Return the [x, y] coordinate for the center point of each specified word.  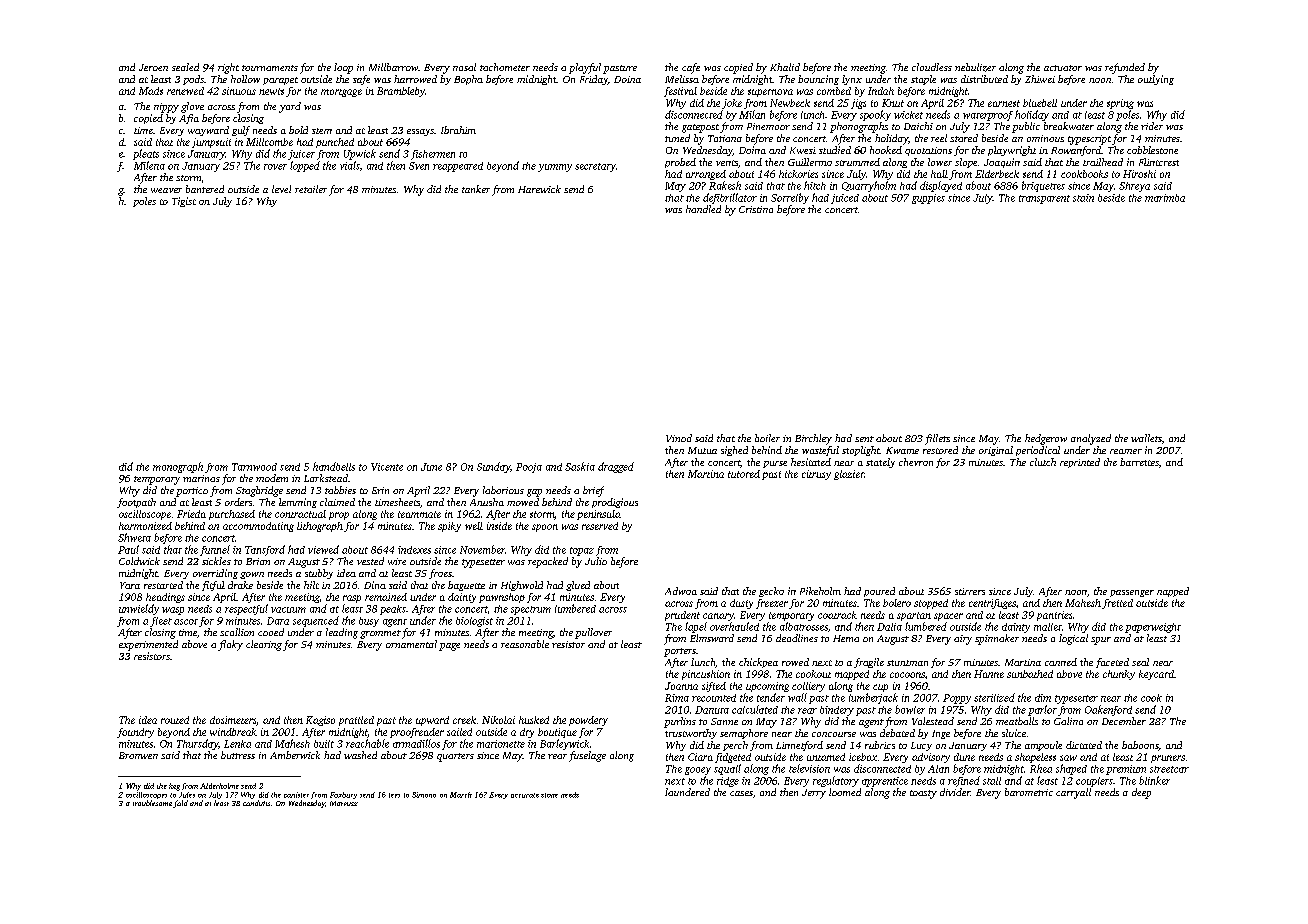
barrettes [1139, 462]
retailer [311, 189]
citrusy [816, 475]
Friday [594, 80]
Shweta [134, 537]
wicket [908, 115]
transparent [1044, 199]
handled [703, 209]
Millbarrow [393, 67]
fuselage [587, 756]
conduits [256, 803]
